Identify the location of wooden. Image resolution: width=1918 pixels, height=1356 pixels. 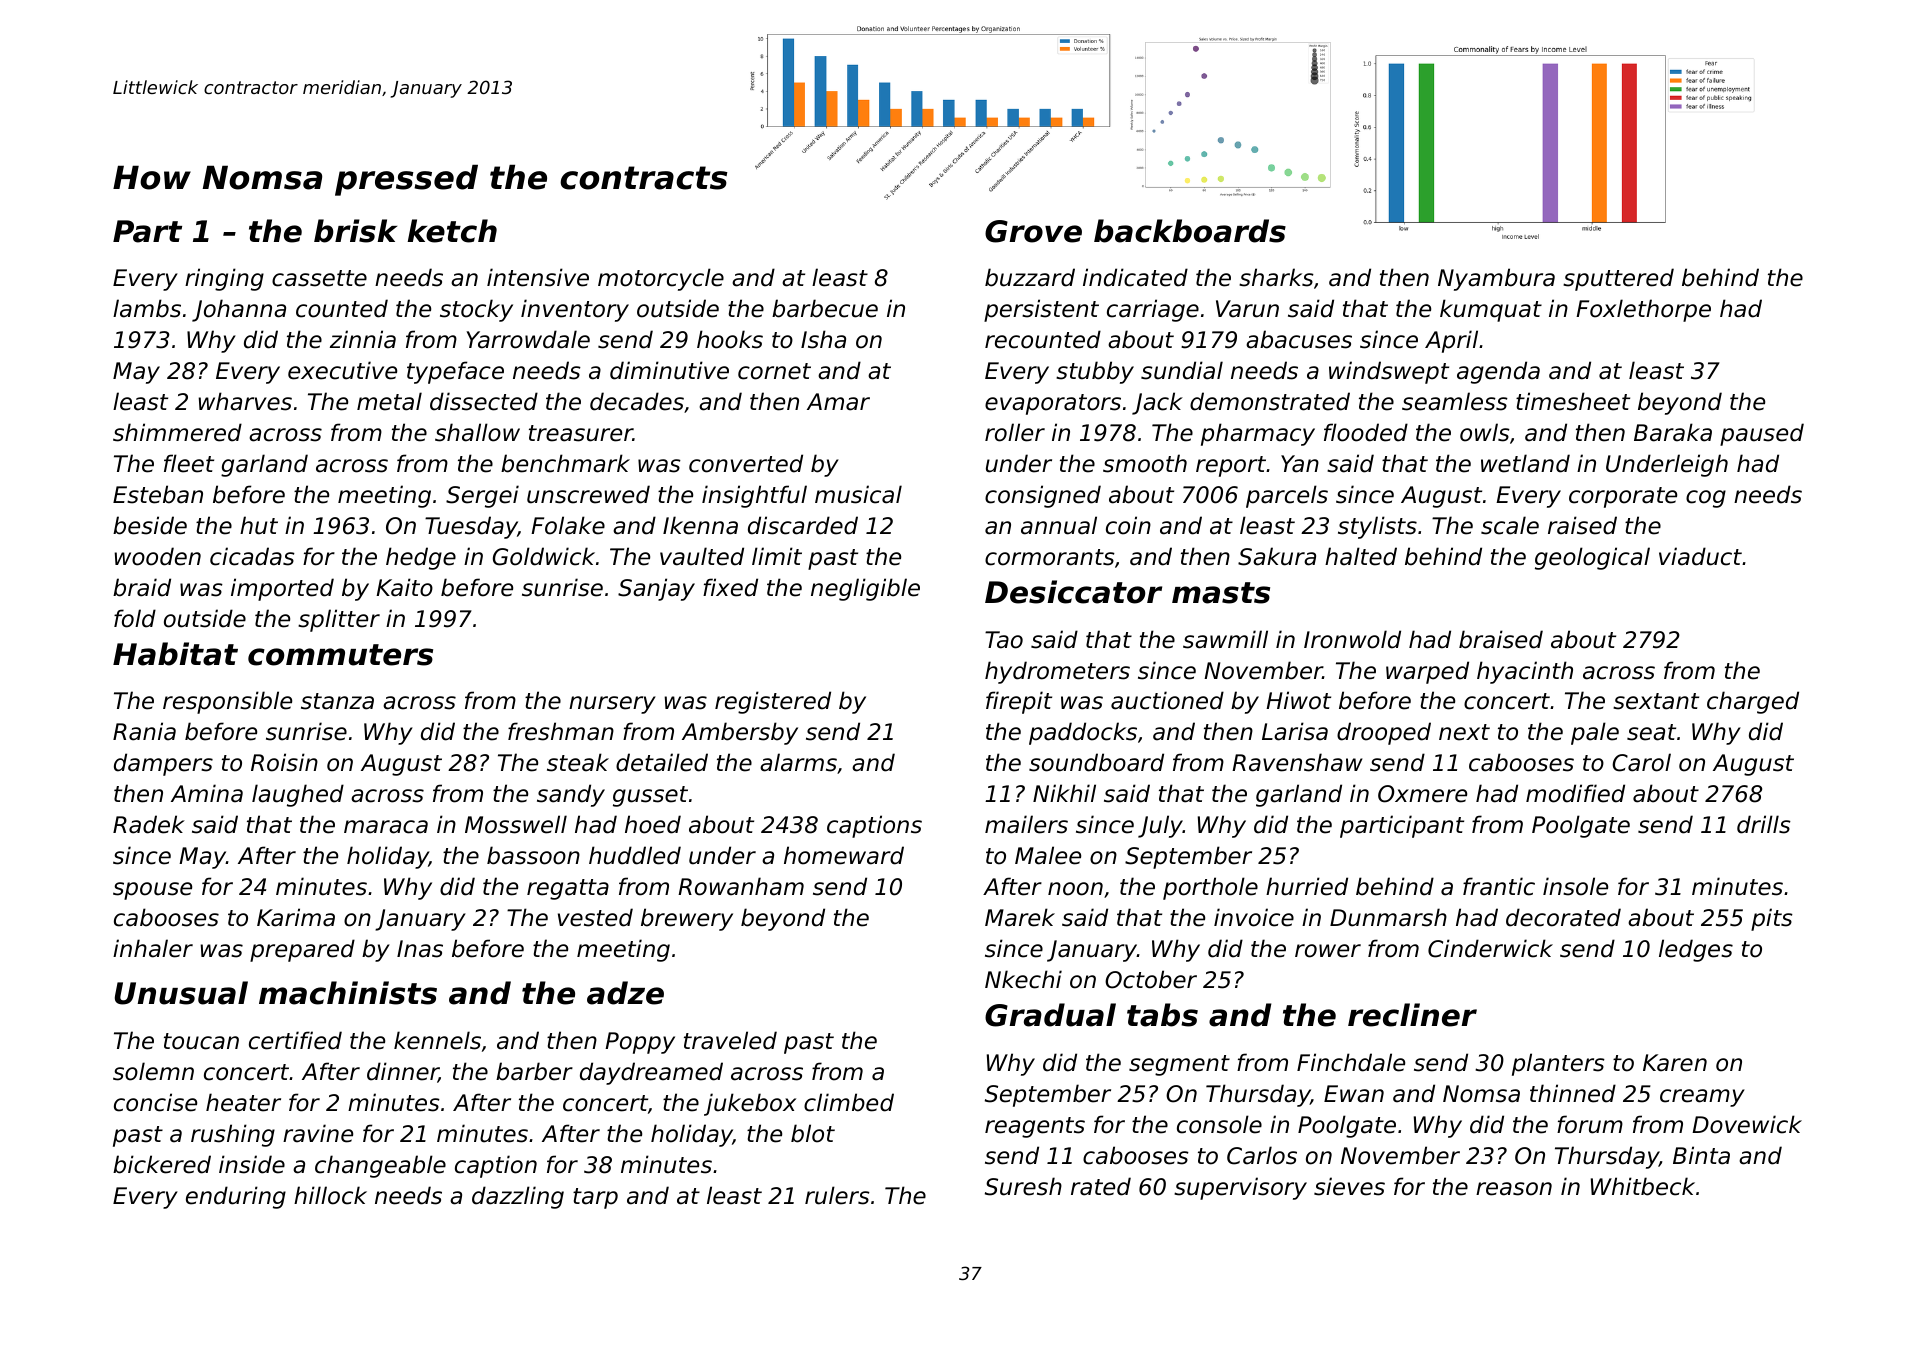
(157, 556).
